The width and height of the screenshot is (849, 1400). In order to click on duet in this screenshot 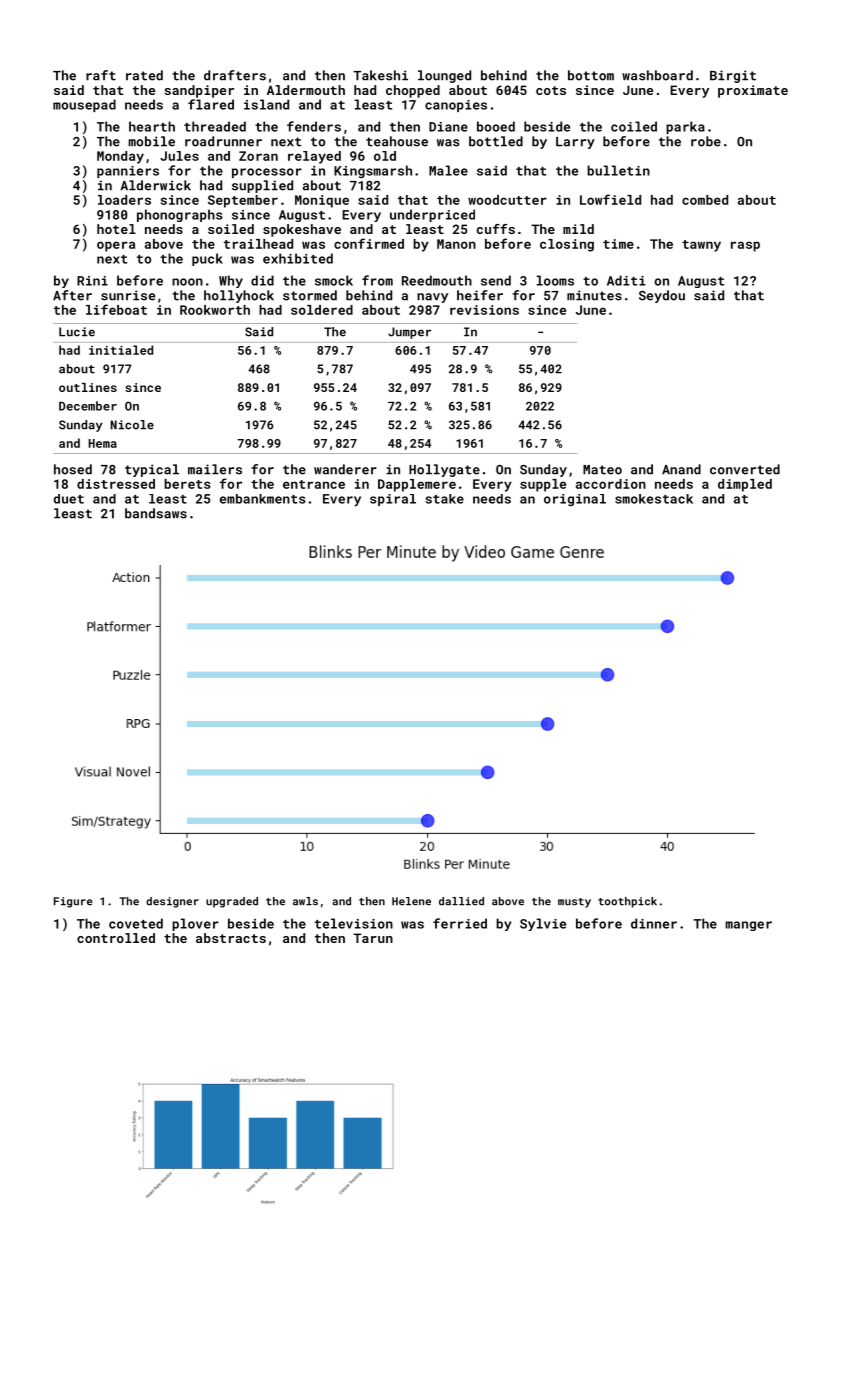, I will do `click(69, 499)`.
